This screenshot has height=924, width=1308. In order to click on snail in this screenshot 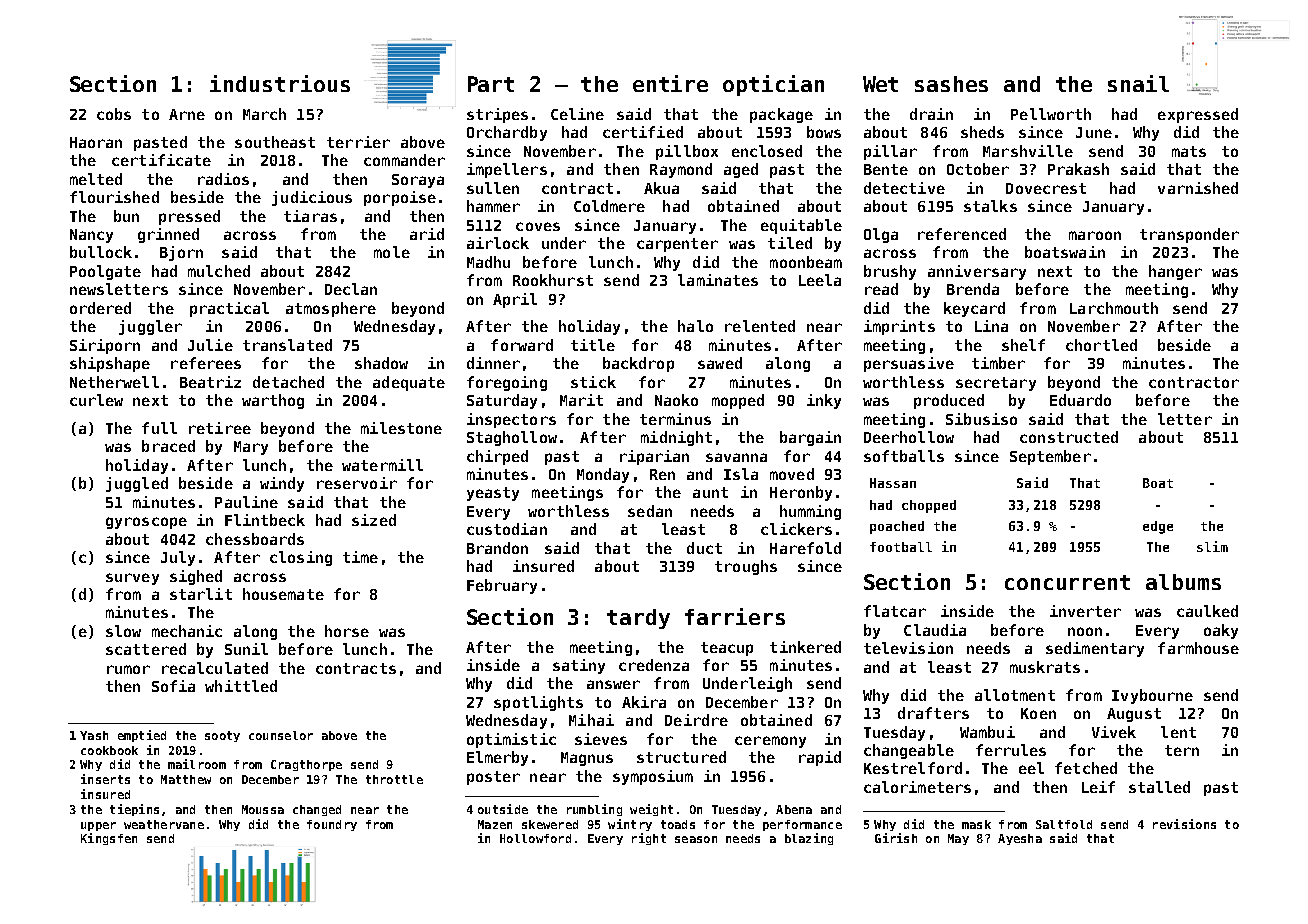, I will do `click(1138, 83)`.
